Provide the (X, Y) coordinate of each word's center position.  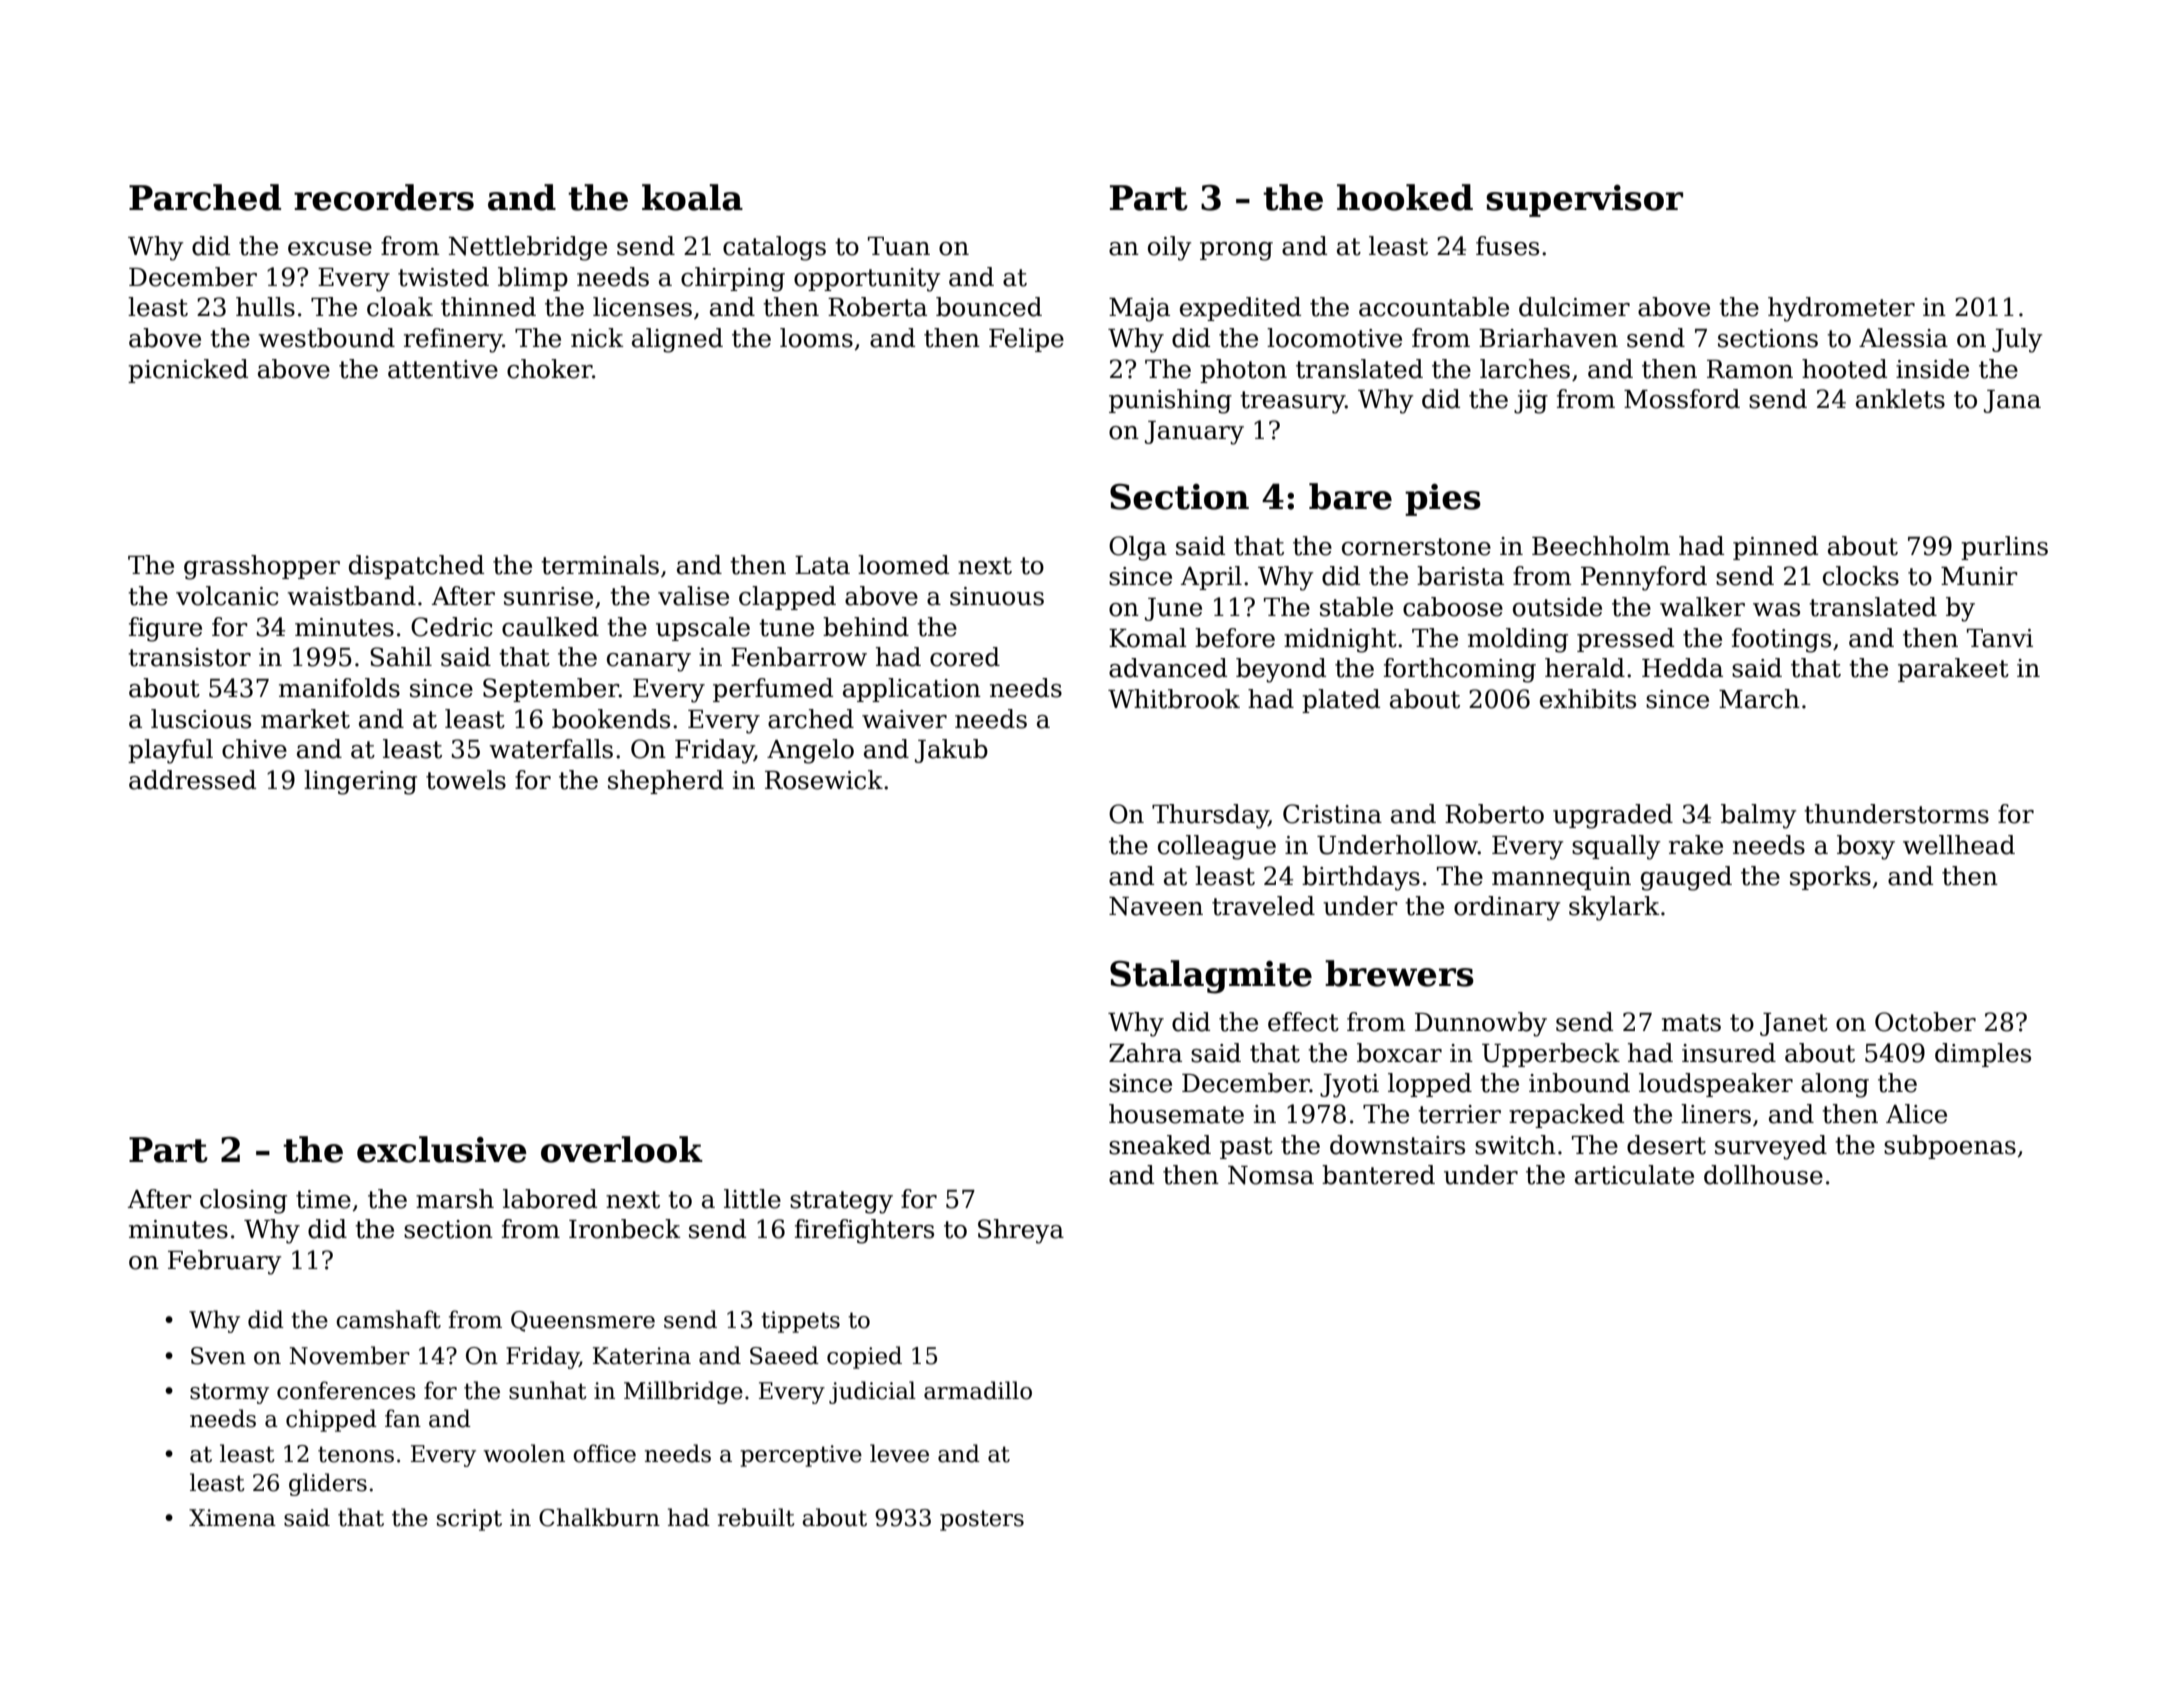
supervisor (1584, 201)
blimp (533, 279)
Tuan (899, 246)
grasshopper (262, 567)
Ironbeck (625, 1229)
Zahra (1145, 1053)
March (1759, 699)
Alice (1916, 1114)
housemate (1176, 1114)
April (1211, 578)
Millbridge (683, 1392)
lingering (360, 782)
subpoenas (1950, 1147)
